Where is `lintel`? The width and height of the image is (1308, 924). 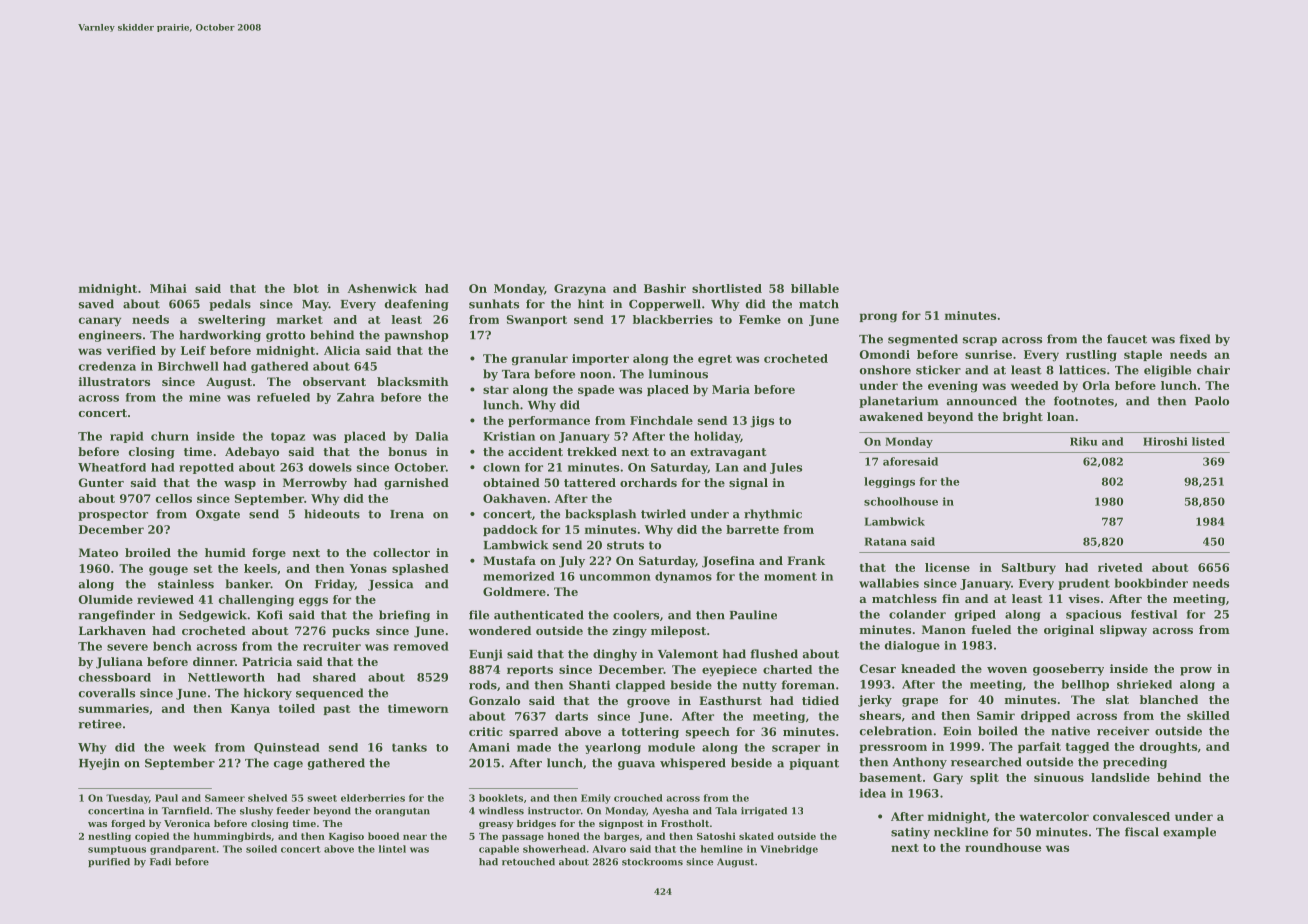 lintel is located at coordinates (392, 849).
